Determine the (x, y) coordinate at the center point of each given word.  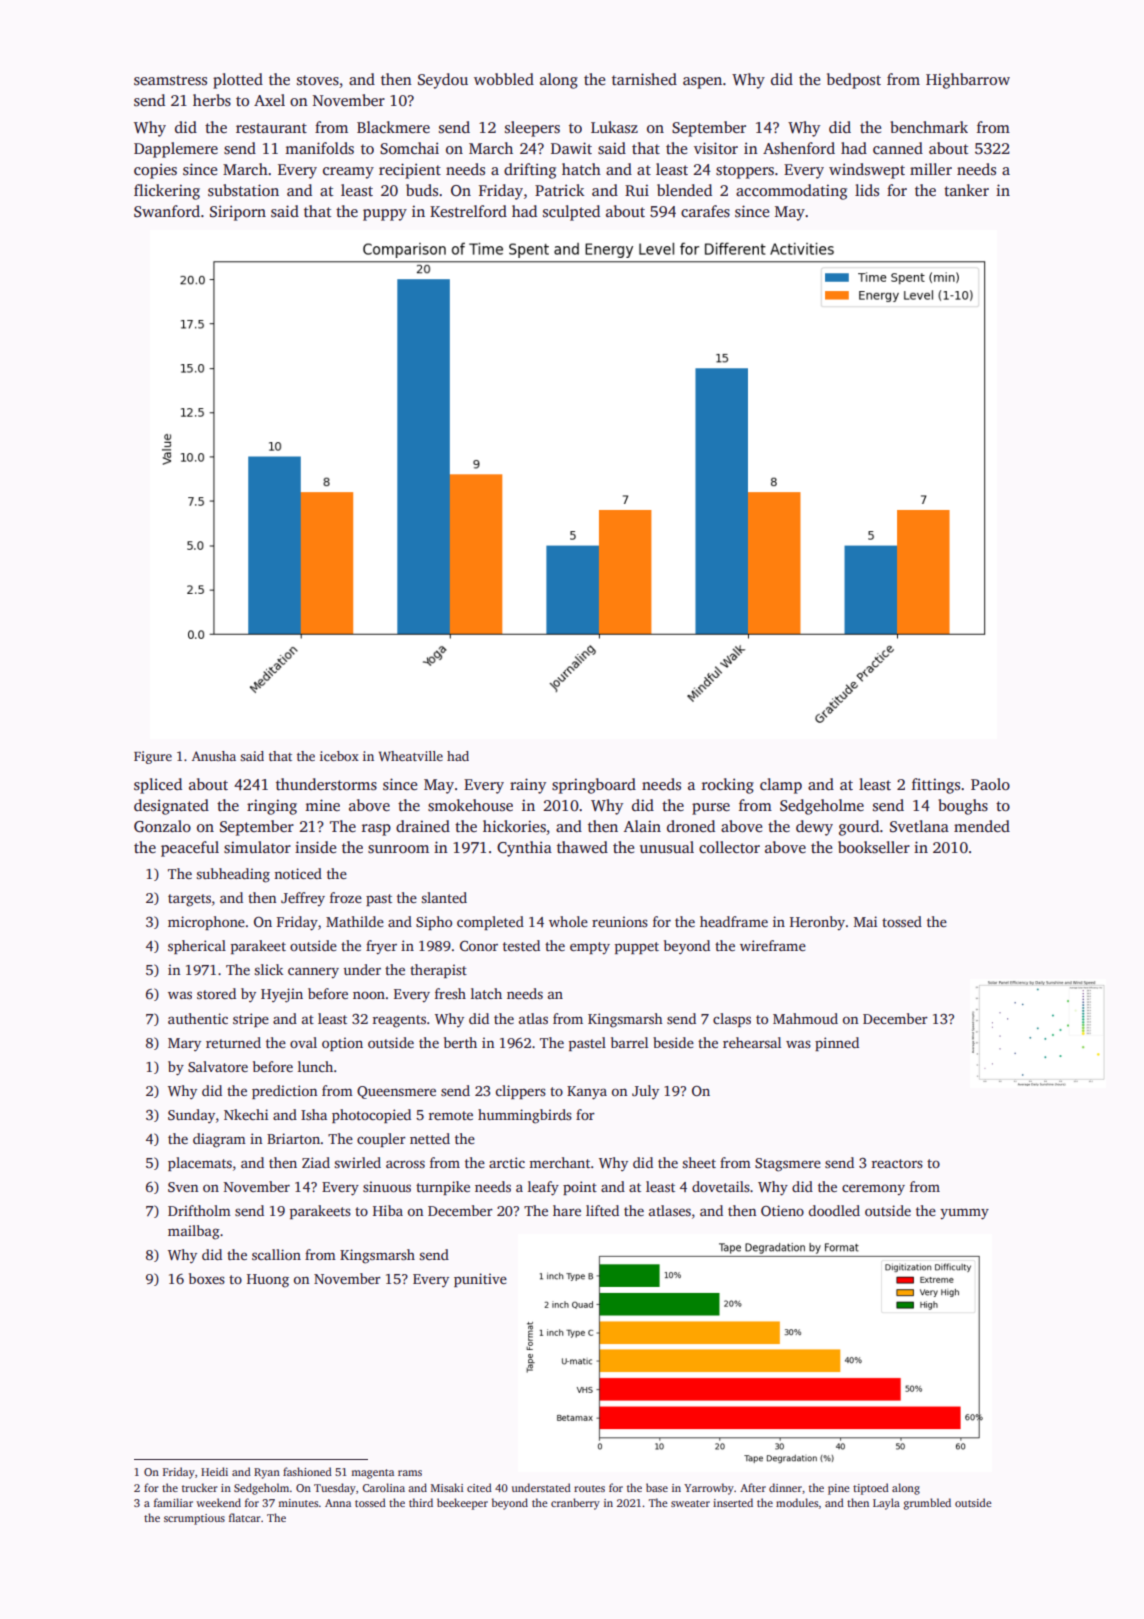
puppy (385, 215)
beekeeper (462, 1504)
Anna (338, 1503)
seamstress (170, 80)
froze (346, 897)
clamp (781, 786)
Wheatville (411, 756)
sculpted (571, 213)
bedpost (854, 81)
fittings (936, 786)
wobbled (504, 79)
